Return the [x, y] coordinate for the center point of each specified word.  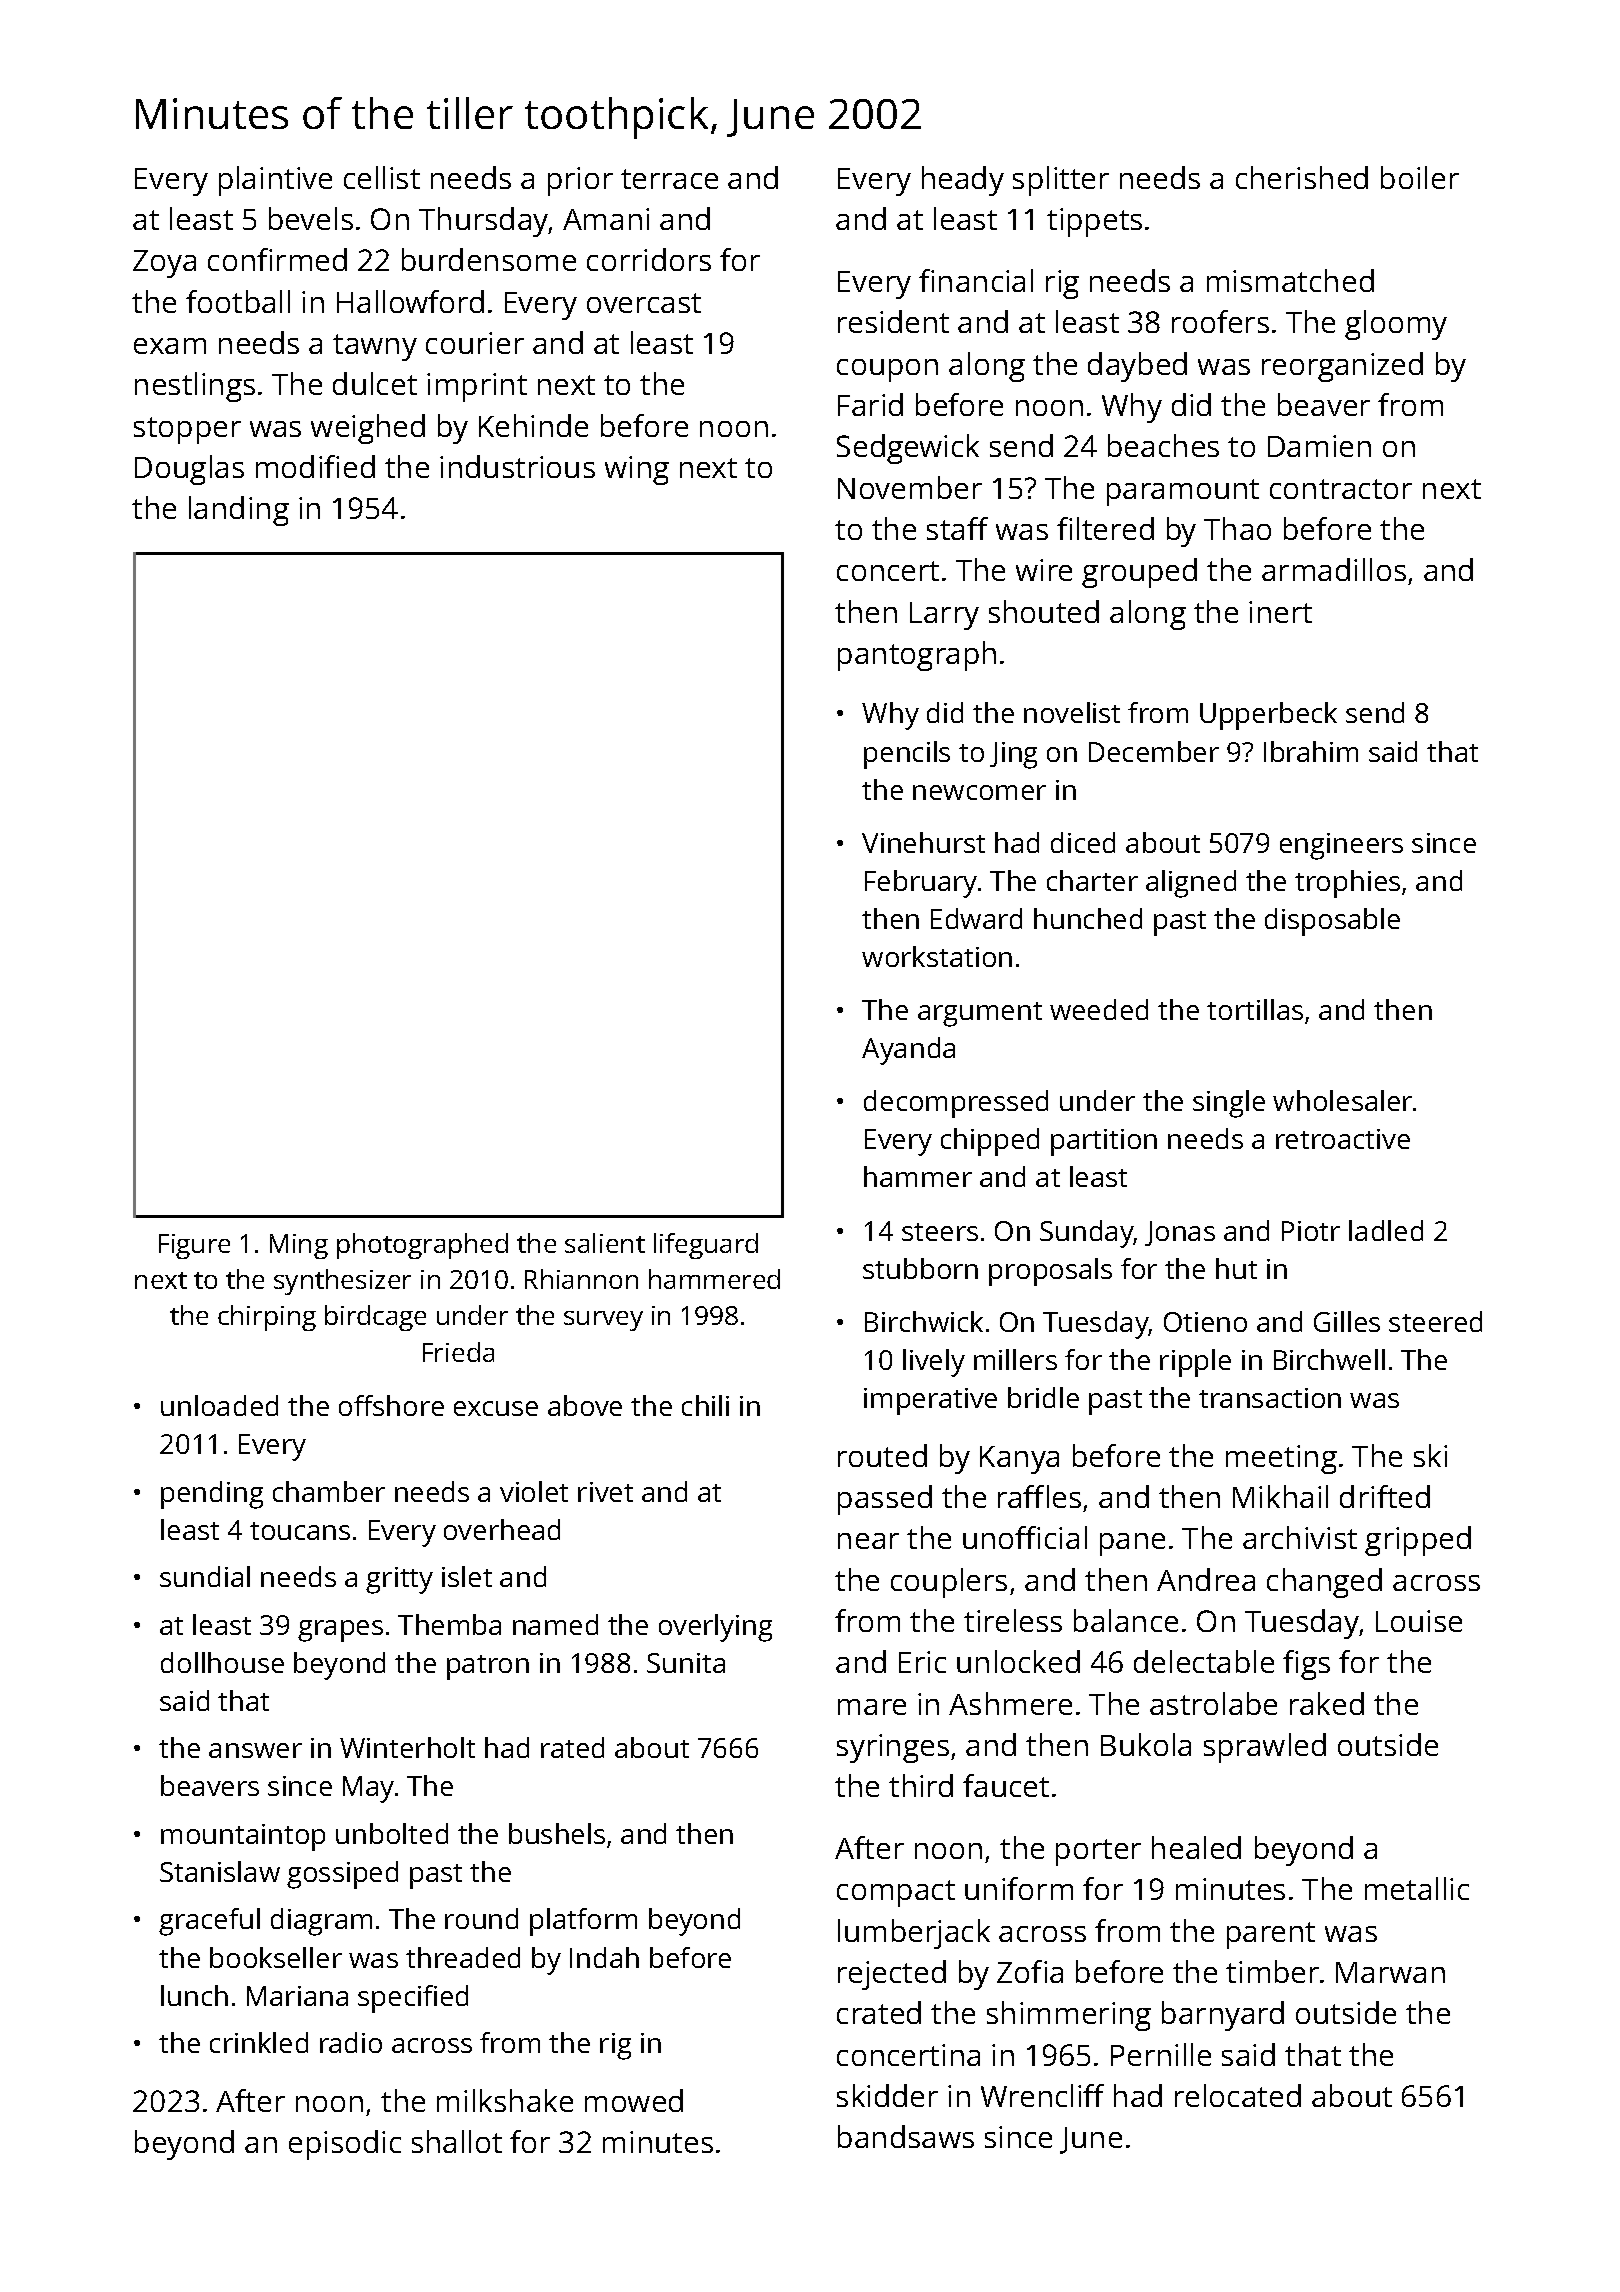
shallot [457, 2141]
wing [637, 470]
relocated [1238, 2095]
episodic [345, 2145]
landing [239, 511]
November [910, 487]
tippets [1094, 222]
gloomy [1396, 325]
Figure [194, 1246]
